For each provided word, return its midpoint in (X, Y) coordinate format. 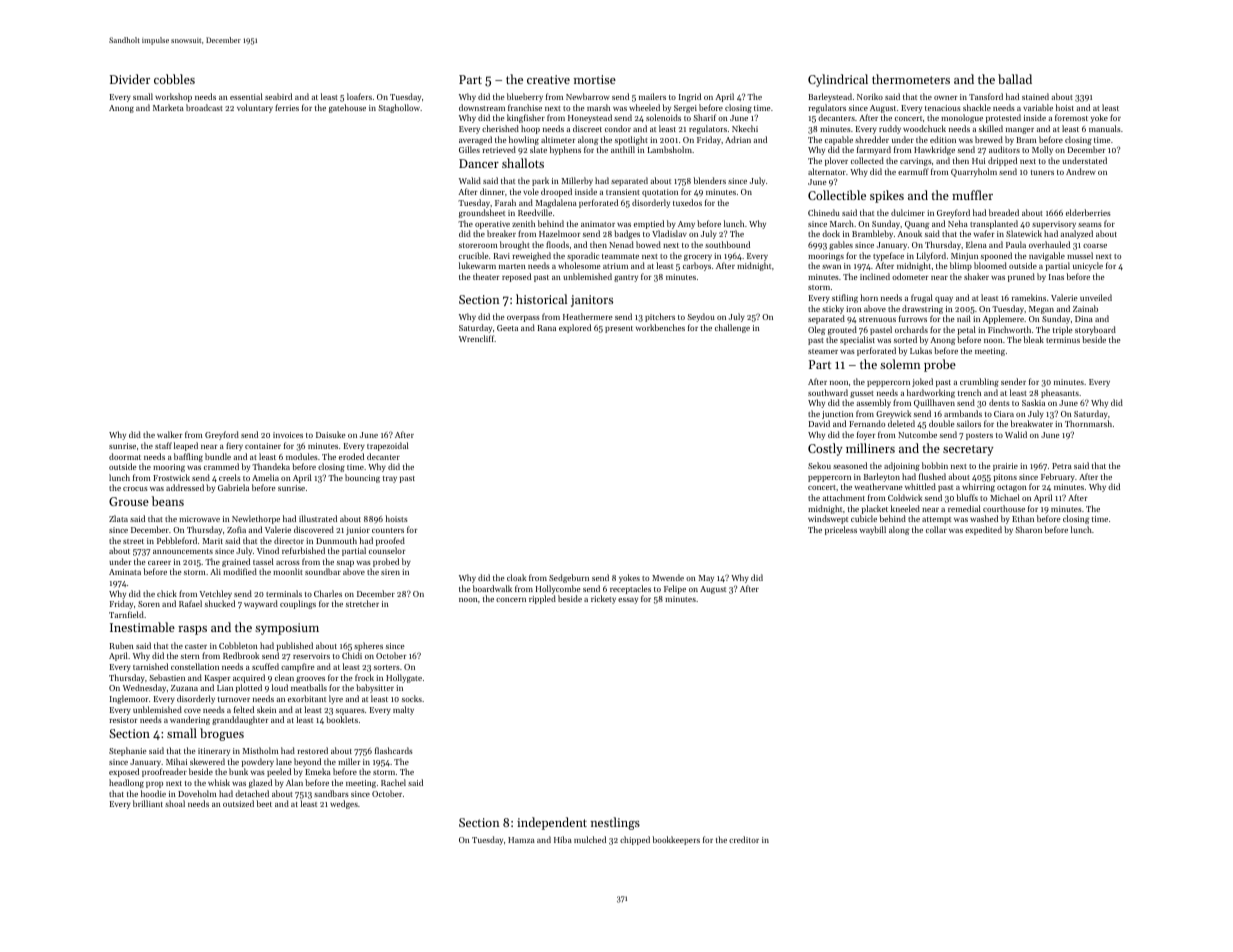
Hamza (521, 840)
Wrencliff (477, 338)
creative (548, 79)
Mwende (668, 577)
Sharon (1028, 529)
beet (264, 803)
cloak (516, 577)
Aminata (125, 572)
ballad (1015, 79)
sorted (905, 339)
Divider (130, 79)
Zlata (118, 518)
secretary (968, 450)
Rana (547, 328)
